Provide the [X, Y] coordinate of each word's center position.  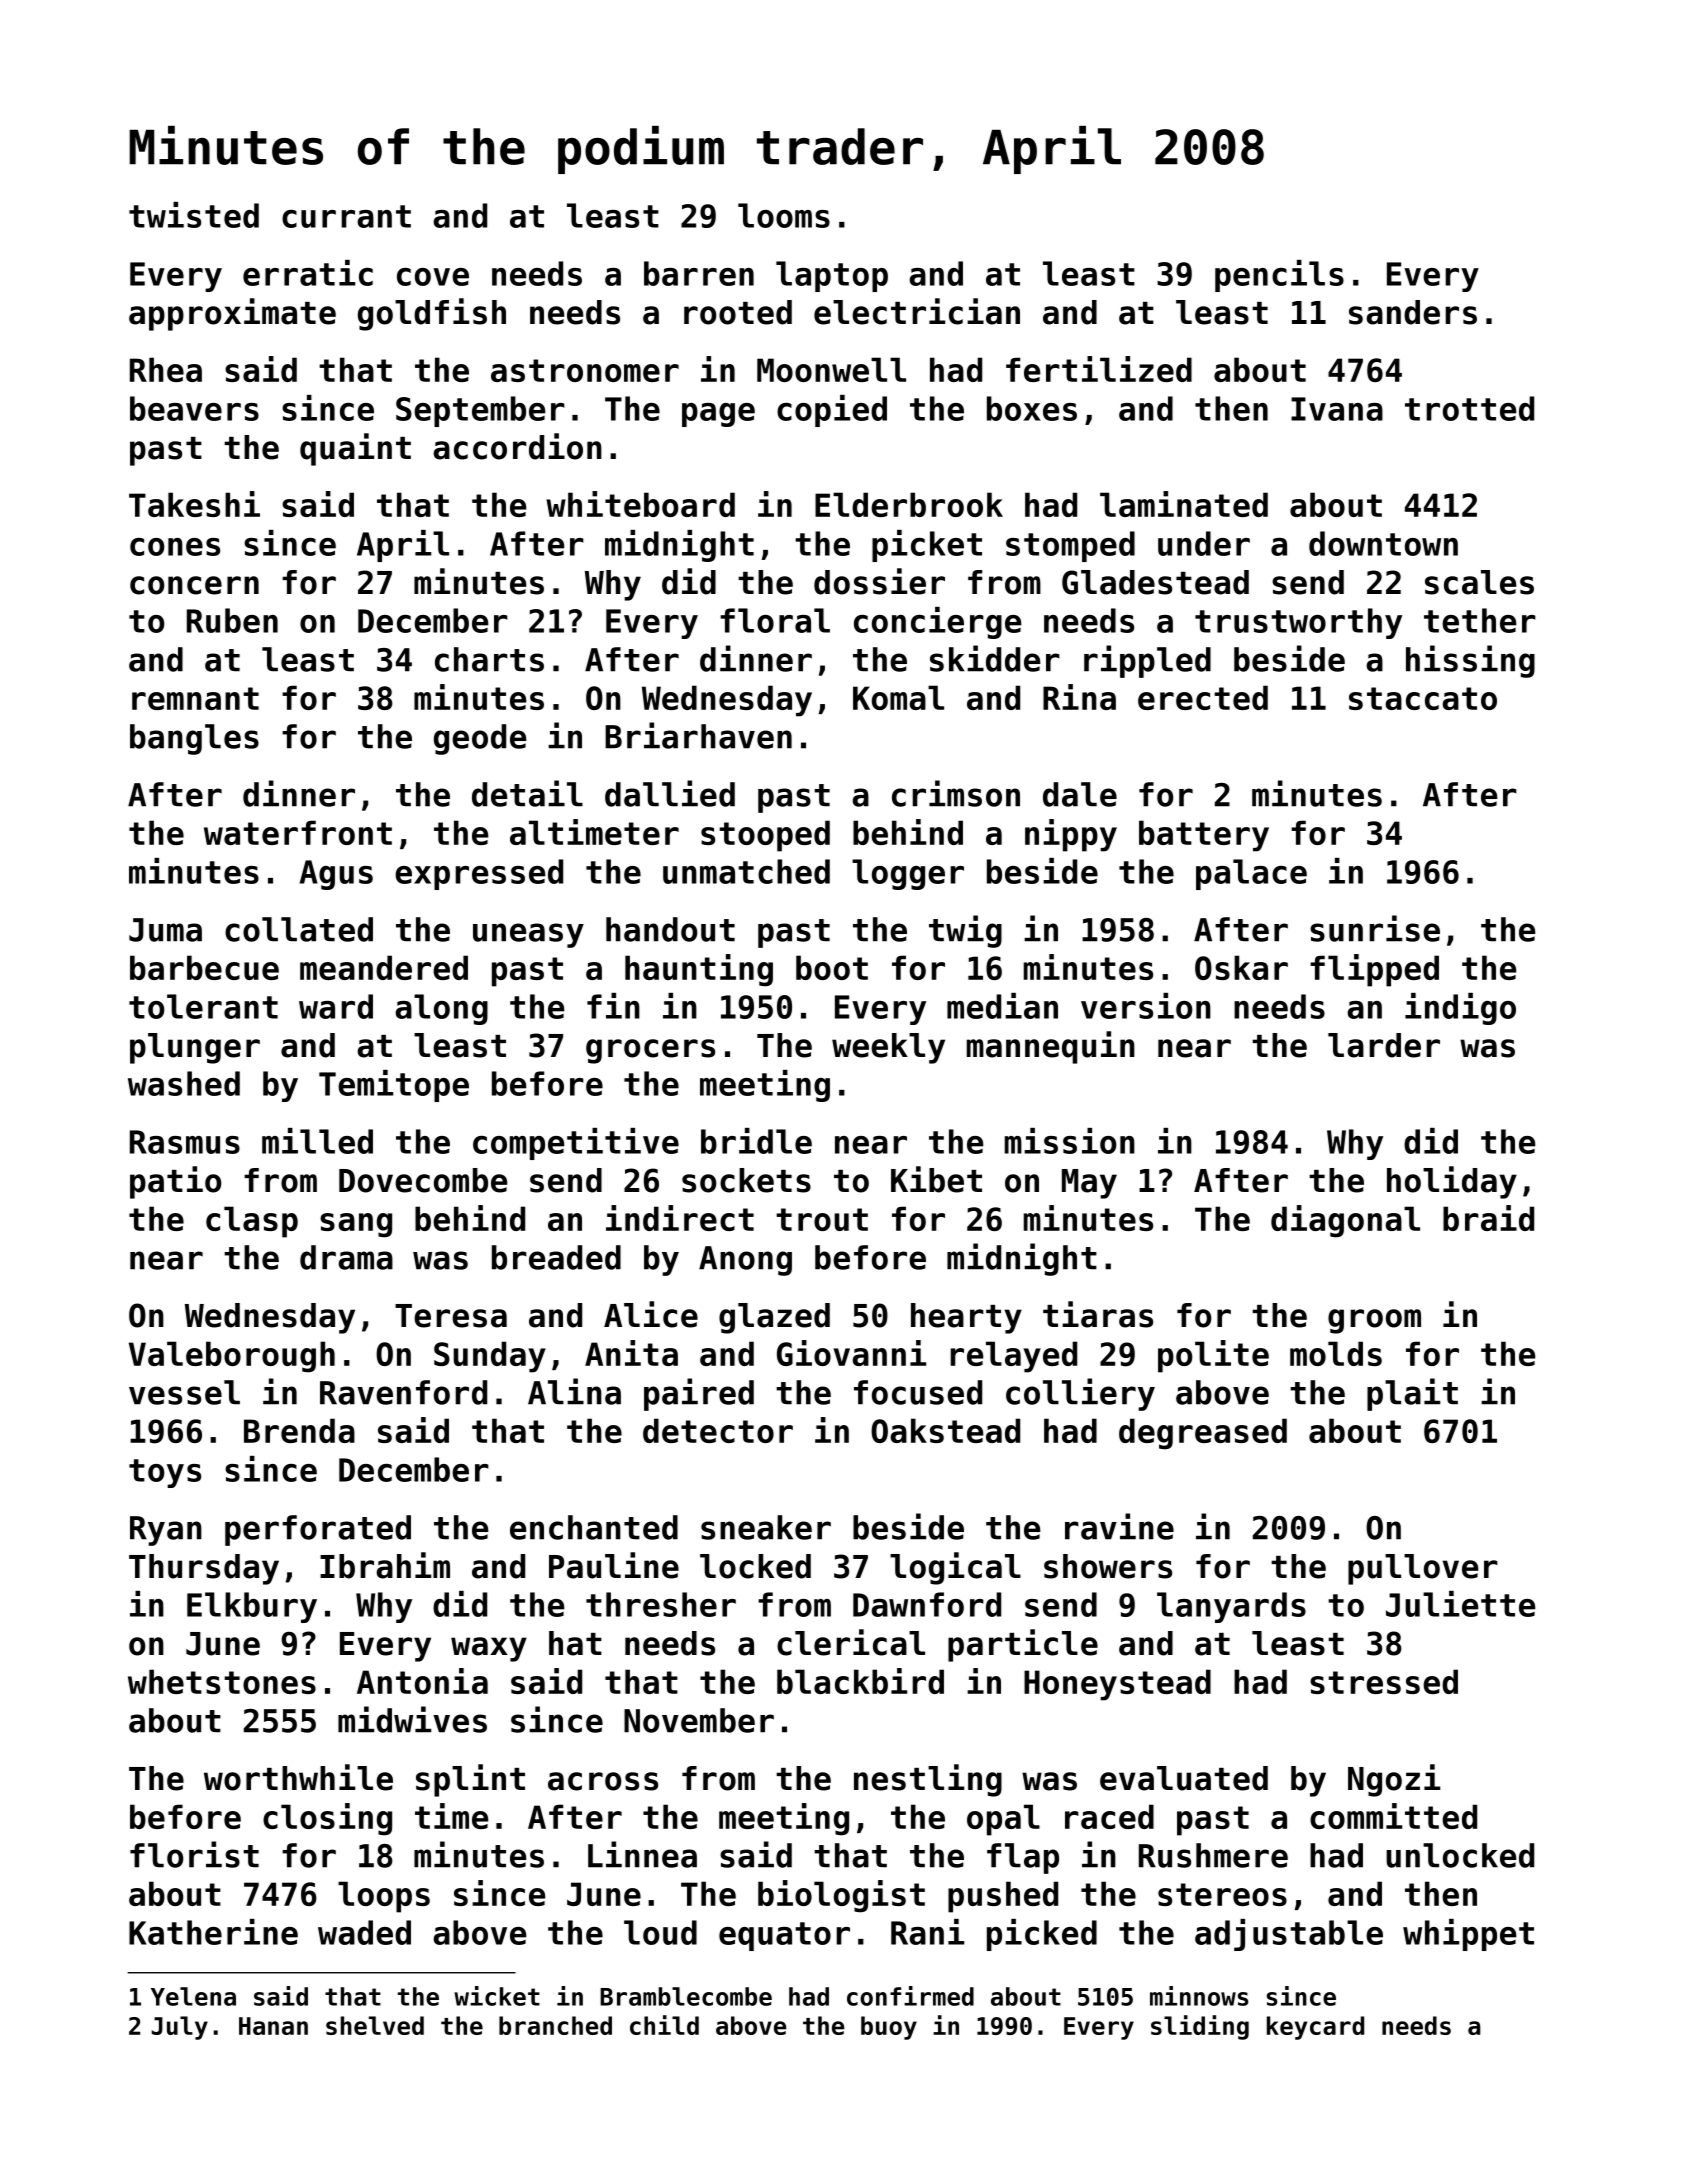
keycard [1315, 2028]
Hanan [273, 2026]
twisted [194, 215]
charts [489, 659]
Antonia [422, 1681]
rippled [1147, 661]
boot [832, 967]
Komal [898, 697]
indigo [1460, 1009]
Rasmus [185, 1142]
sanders [1413, 312]
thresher [661, 1604]
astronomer [585, 370]
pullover [1423, 1569]
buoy [889, 2028]
